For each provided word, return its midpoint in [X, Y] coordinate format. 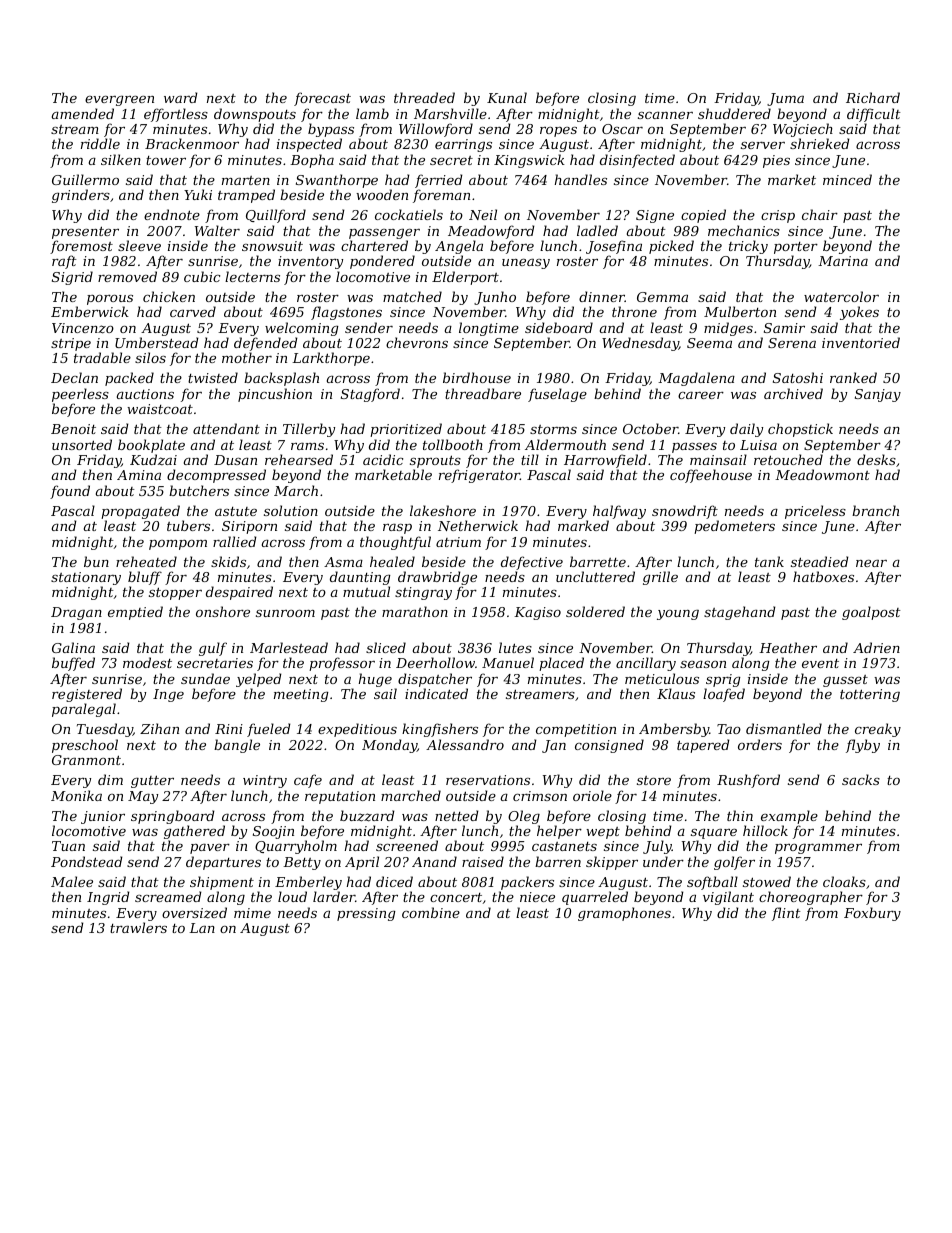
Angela [459, 248]
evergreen [119, 101]
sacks [861, 779]
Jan [554, 746]
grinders [81, 196]
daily [746, 430]
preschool [85, 746]
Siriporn [249, 527]
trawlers [138, 927]
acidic [383, 459]
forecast [322, 99]
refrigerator [479, 476]
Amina [139, 475]
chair [820, 214]
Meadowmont [822, 474]
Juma [785, 99]
